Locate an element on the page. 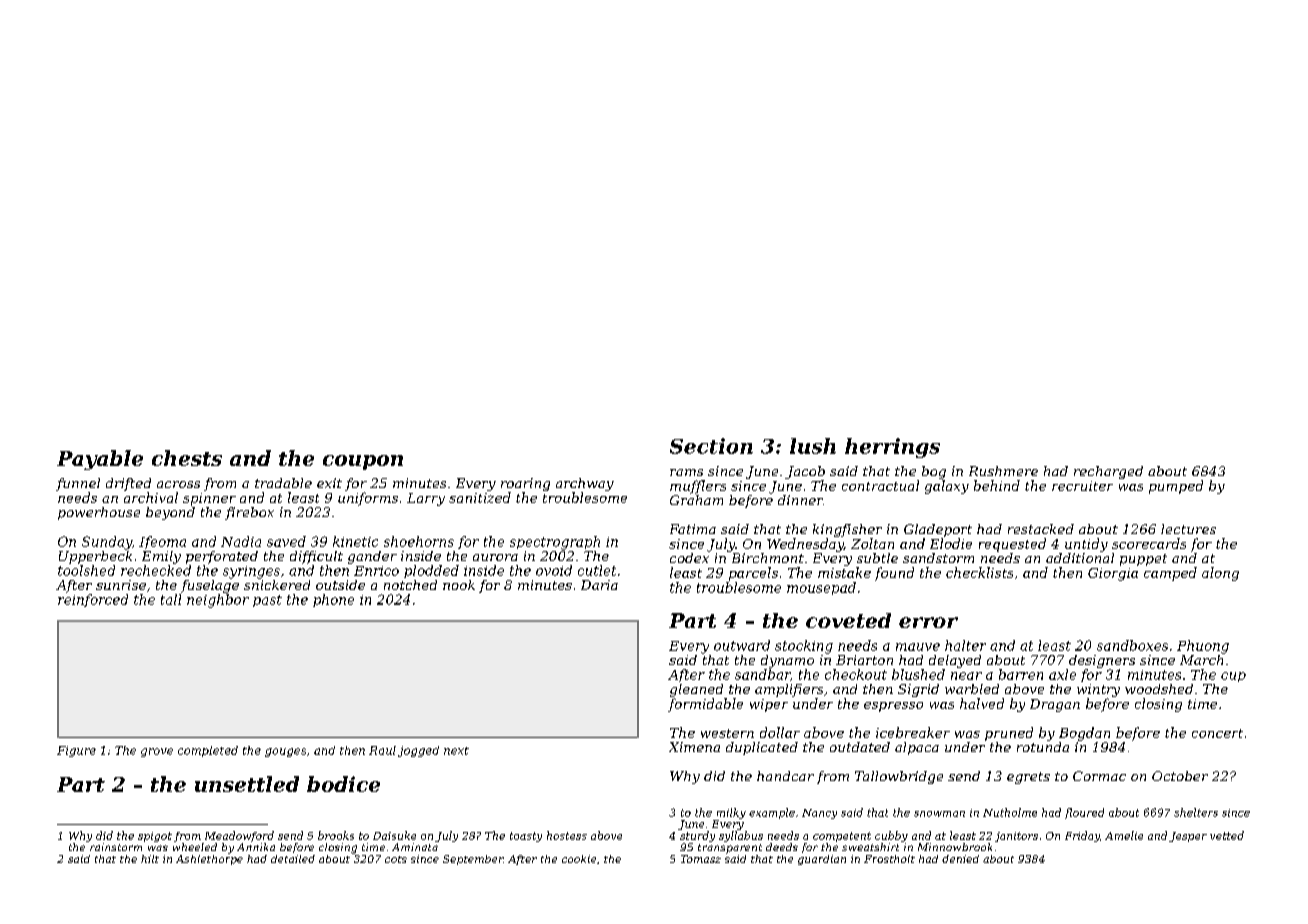 This page has width=1308, height=924. unsettled is located at coordinates (247, 784).
